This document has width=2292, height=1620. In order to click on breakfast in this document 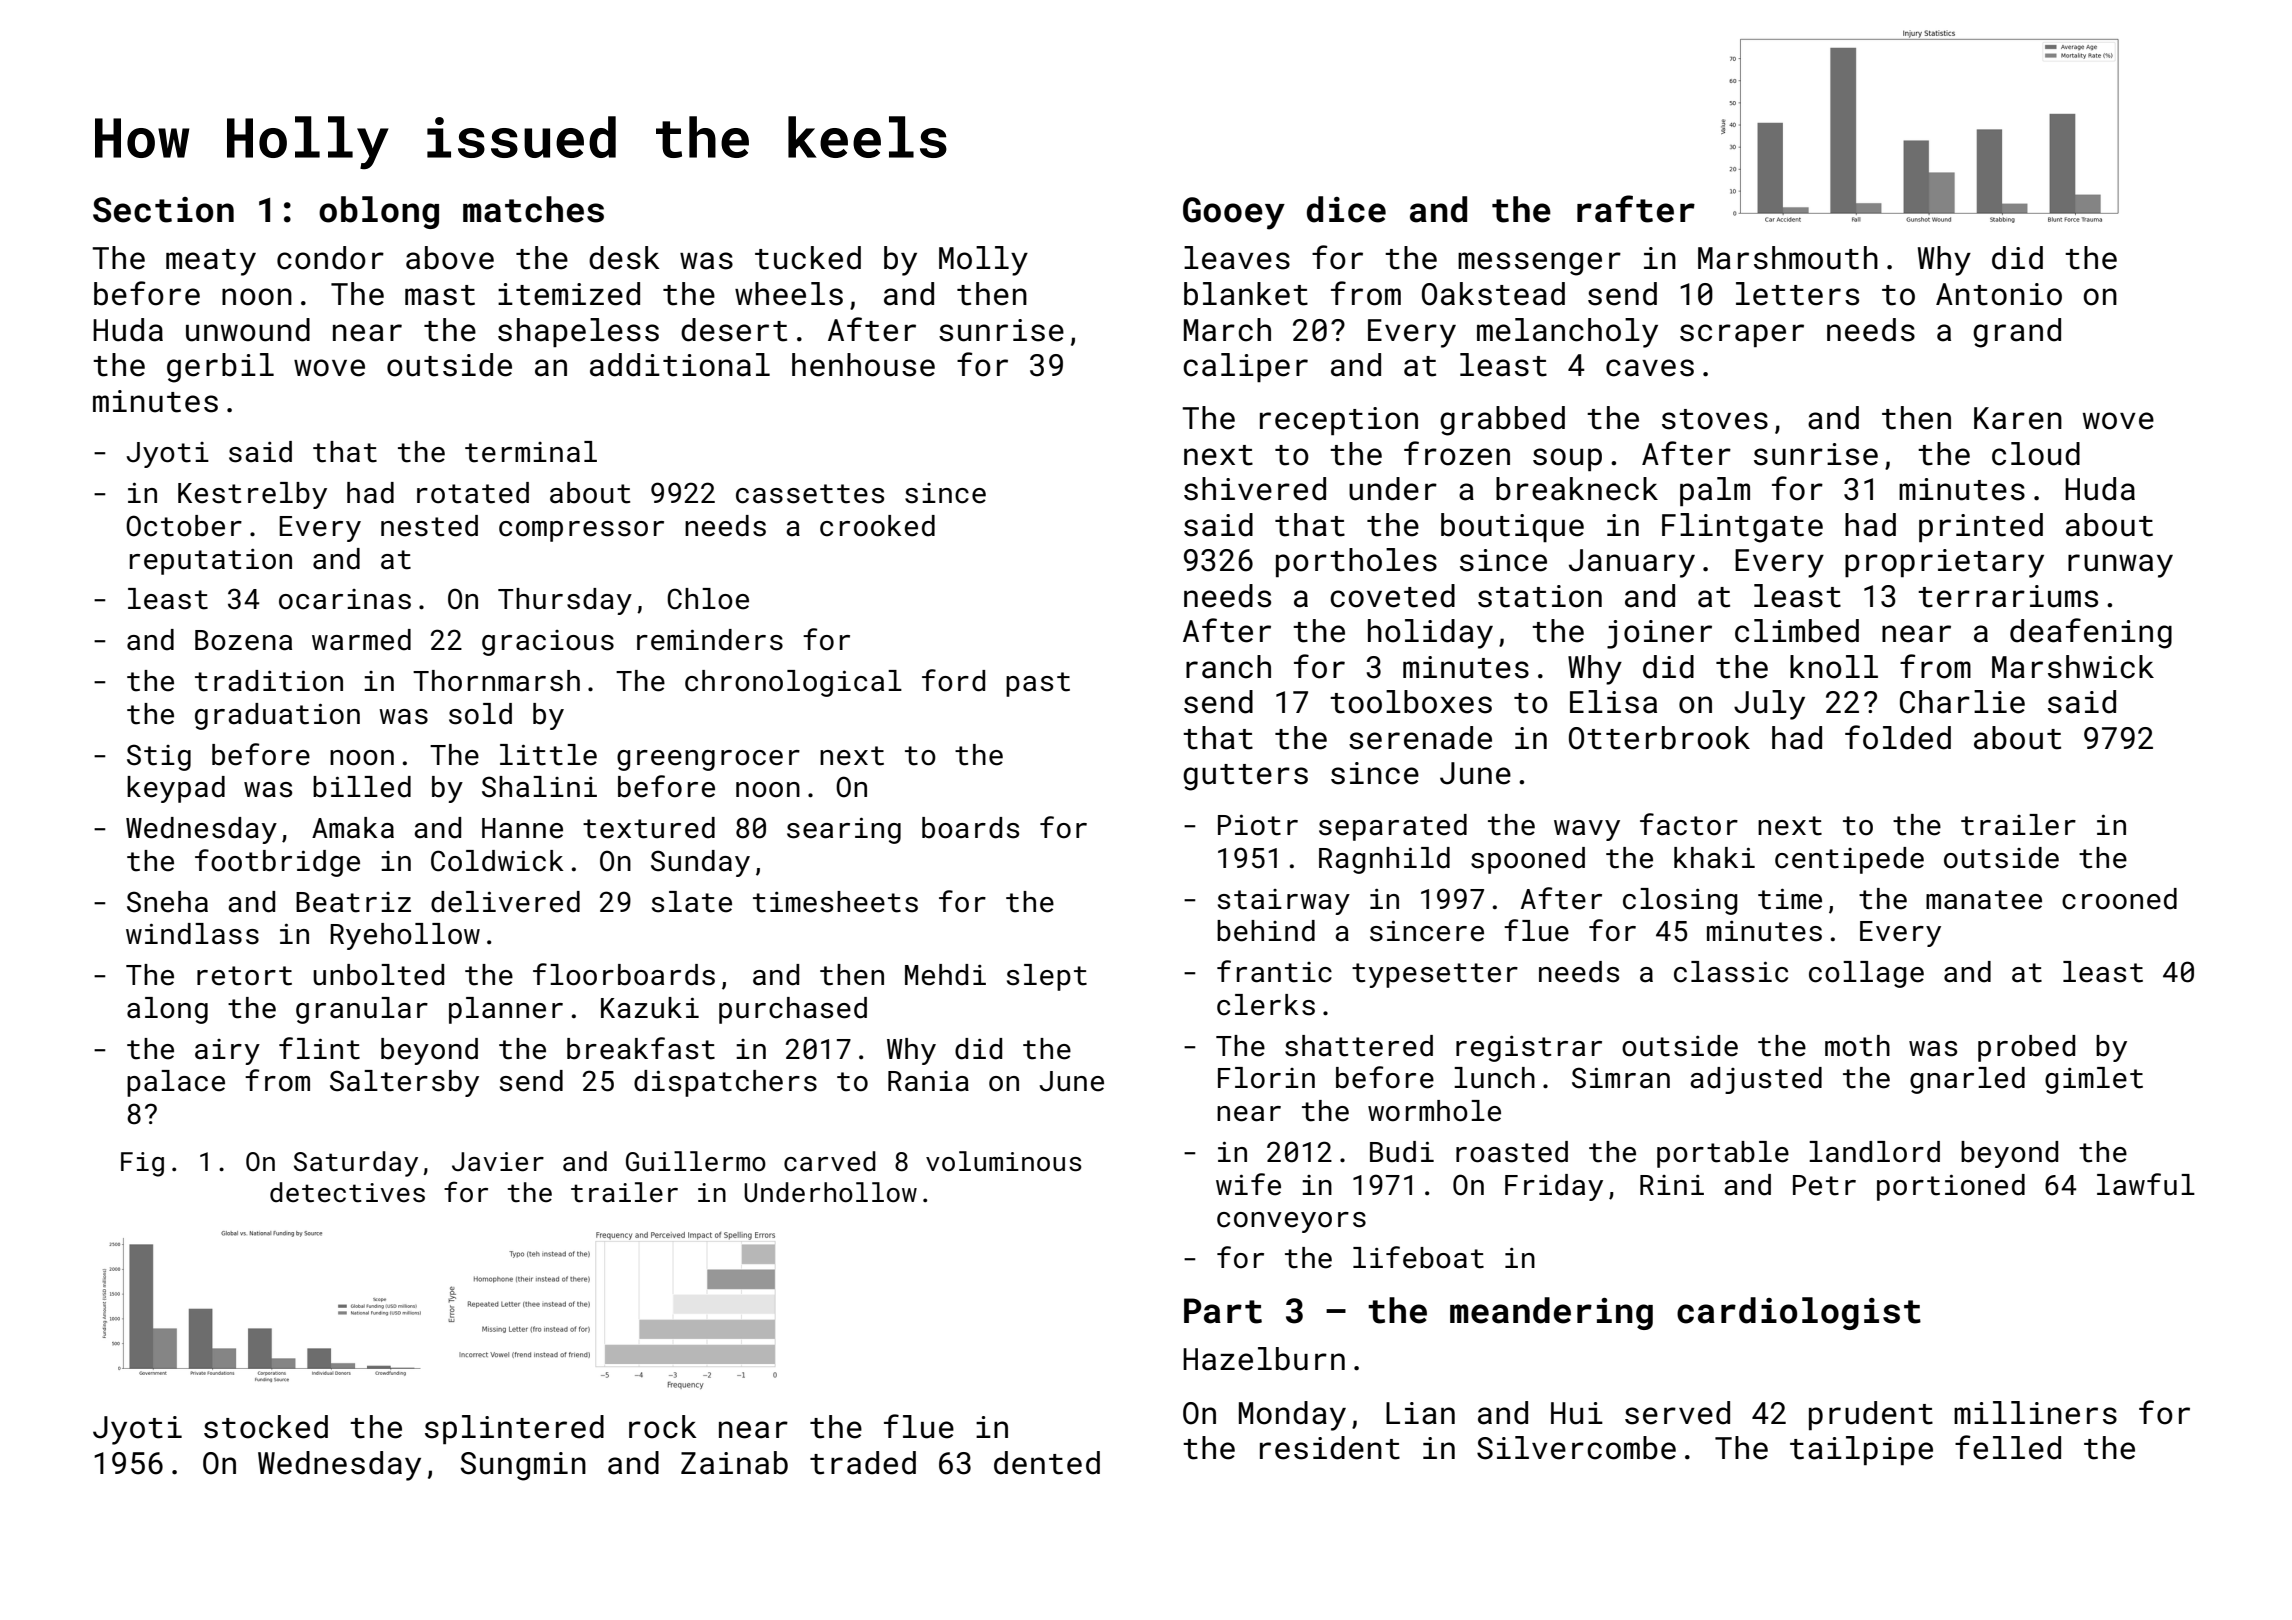, I will do `click(641, 1048)`.
